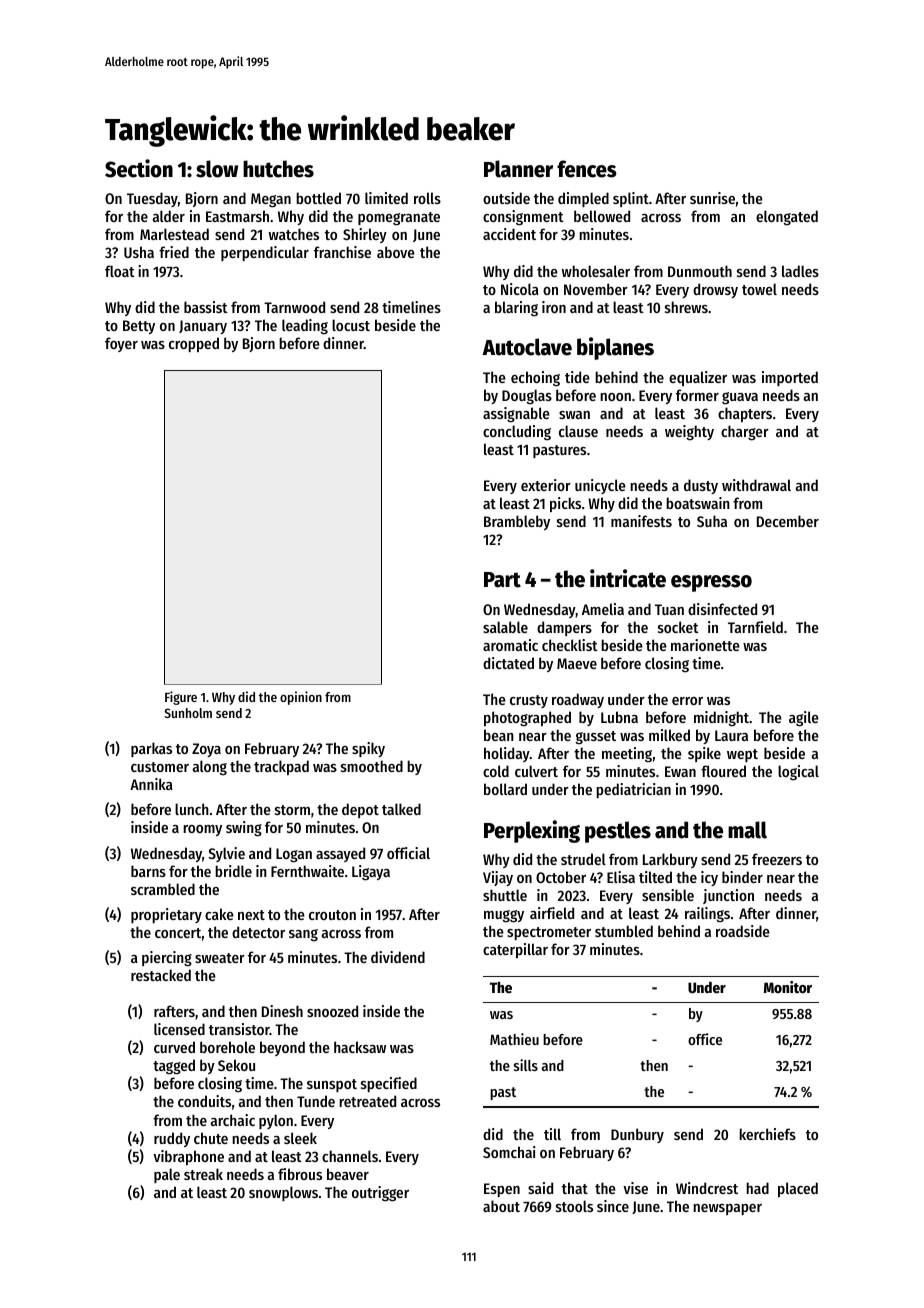 The height and width of the image is (1308, 924). What do you see at coordinates (570, 645) in the image?
I see `checklist` at bounding box center [570, 645].
